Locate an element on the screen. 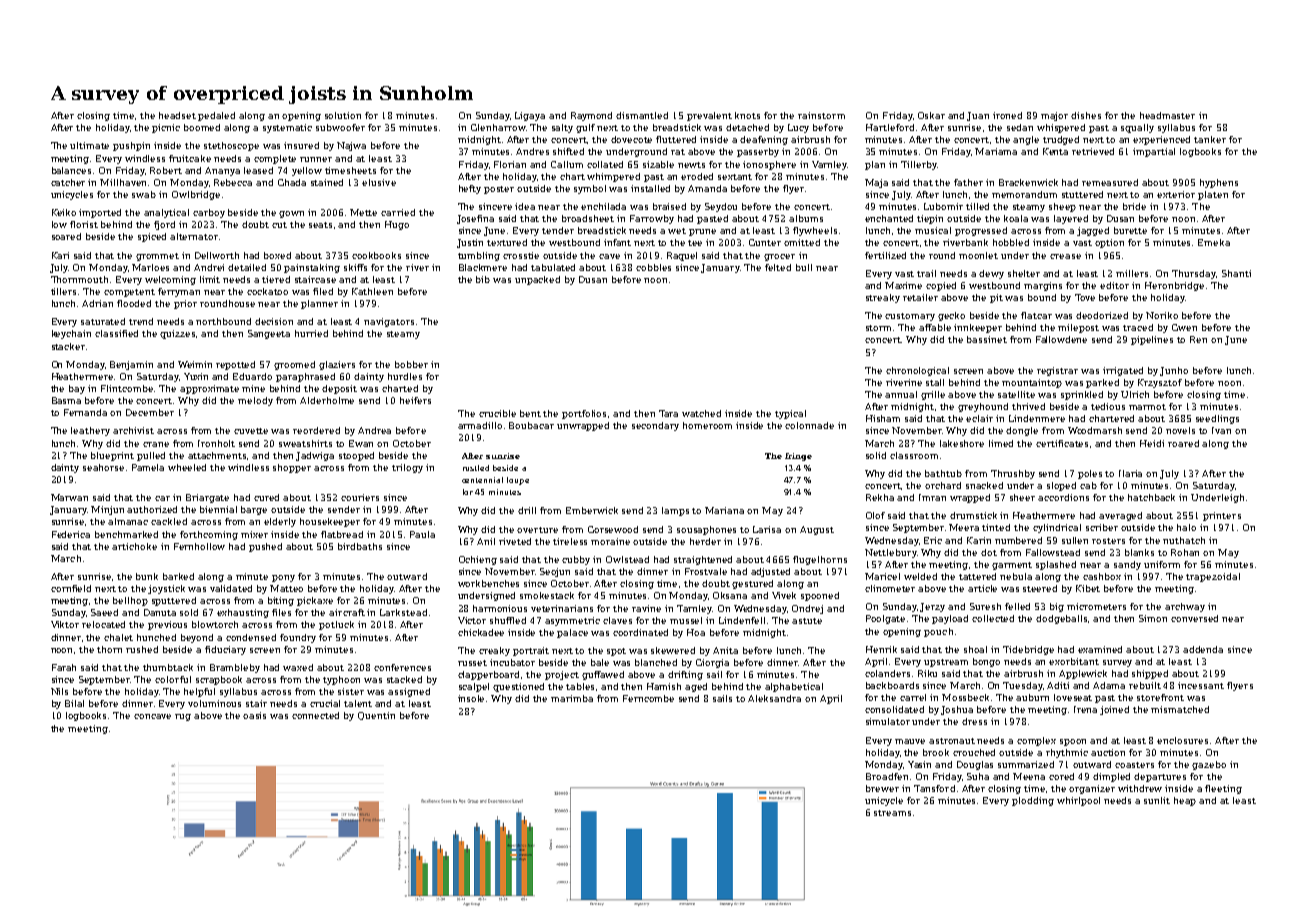 This screenshot has width=1308, height=924. housekeeper is located at coordinates (330, 522).
